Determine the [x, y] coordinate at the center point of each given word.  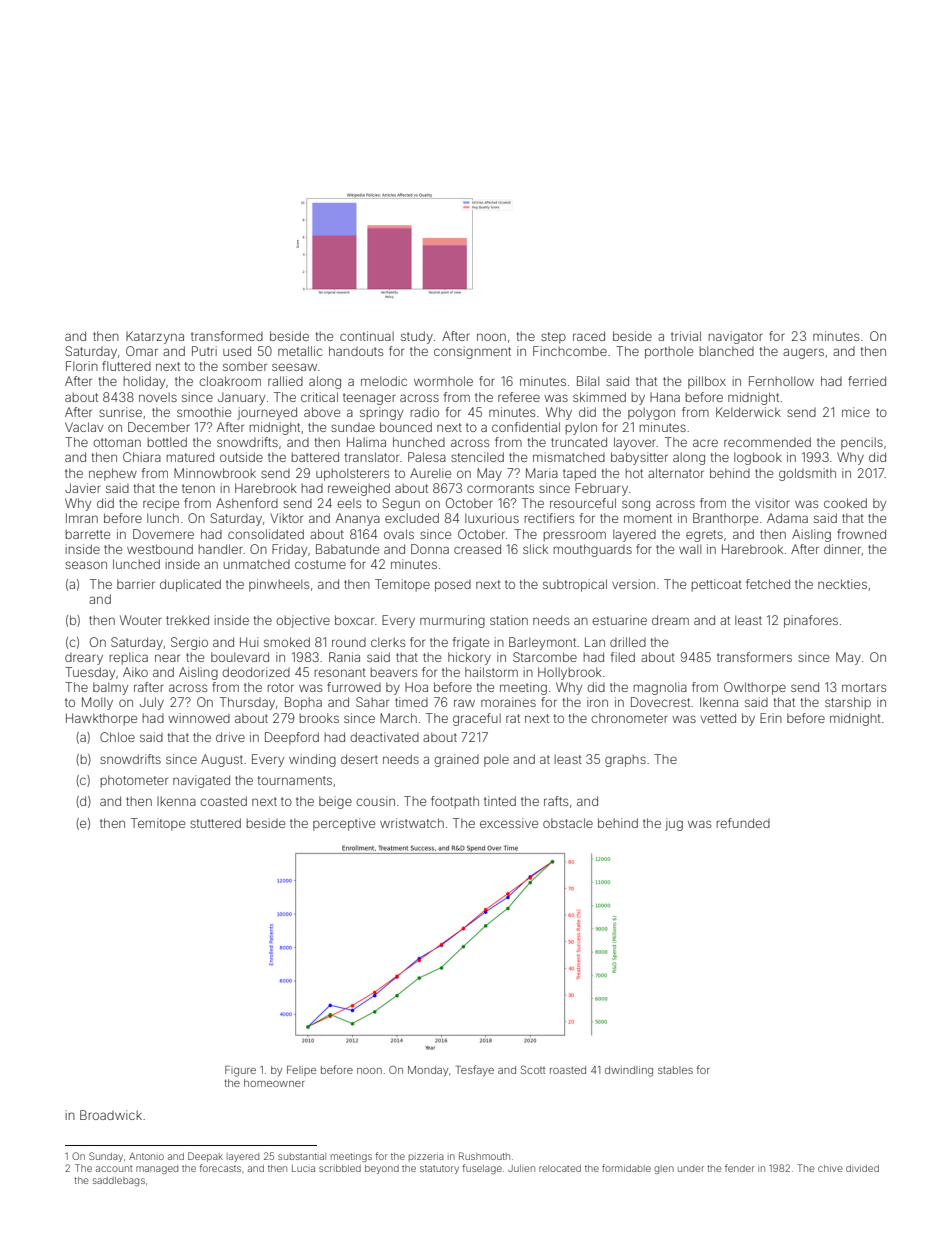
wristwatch [412, 823]
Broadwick [111, 1115]
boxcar [354, 620]
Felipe [301, 1071]
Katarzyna [155, 337]
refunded [743, 823]
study [417, 337]
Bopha [303, 703]
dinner [843, 550]
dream [670, 620]
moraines [508, 702]
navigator [736, 337]
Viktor [286, 518]
